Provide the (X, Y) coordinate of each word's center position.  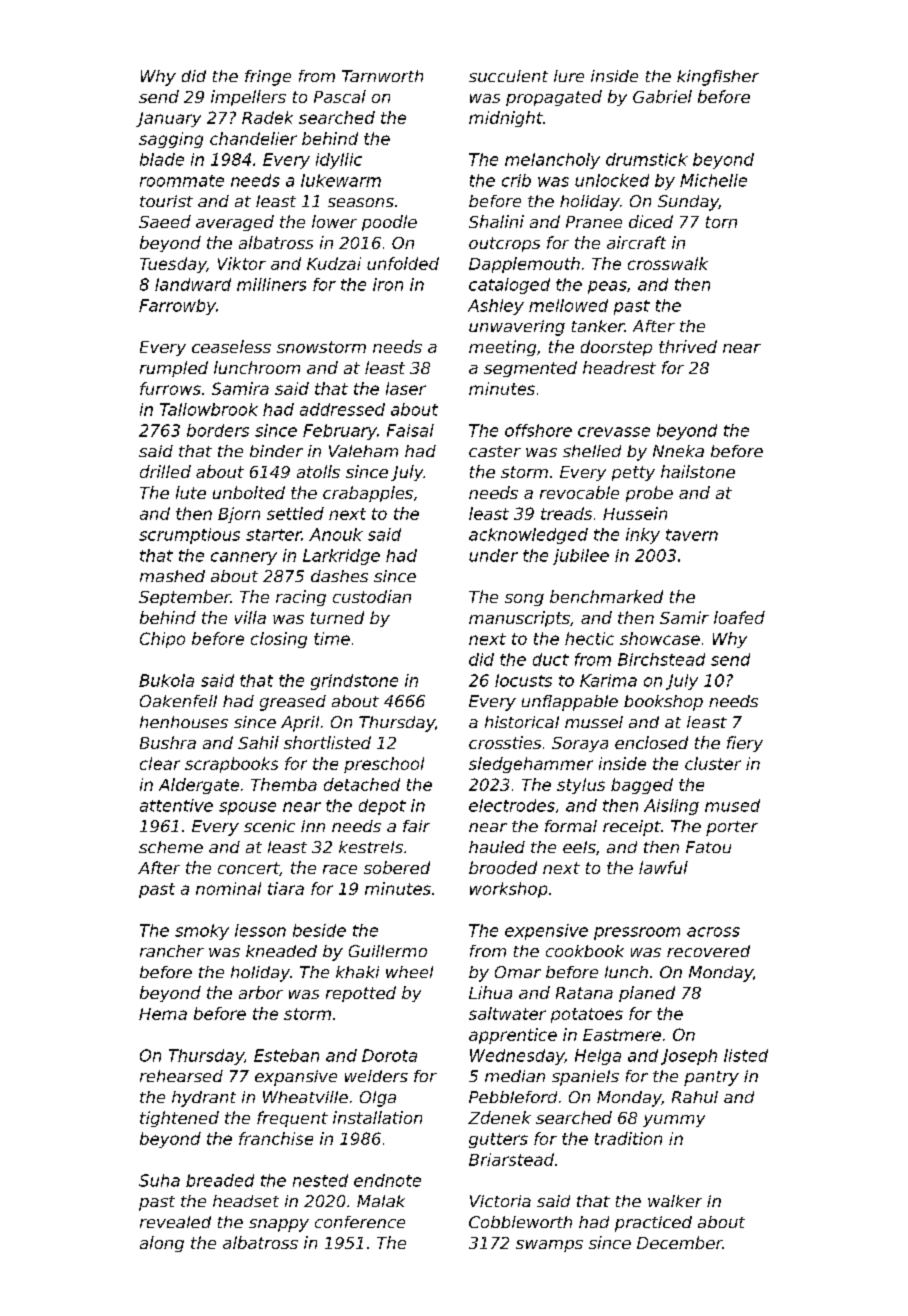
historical (522, 722)
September (184, 598)
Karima (608, 680)
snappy (279, 1225)
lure (569, 76)
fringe (268, 78)
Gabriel (662, 96)
